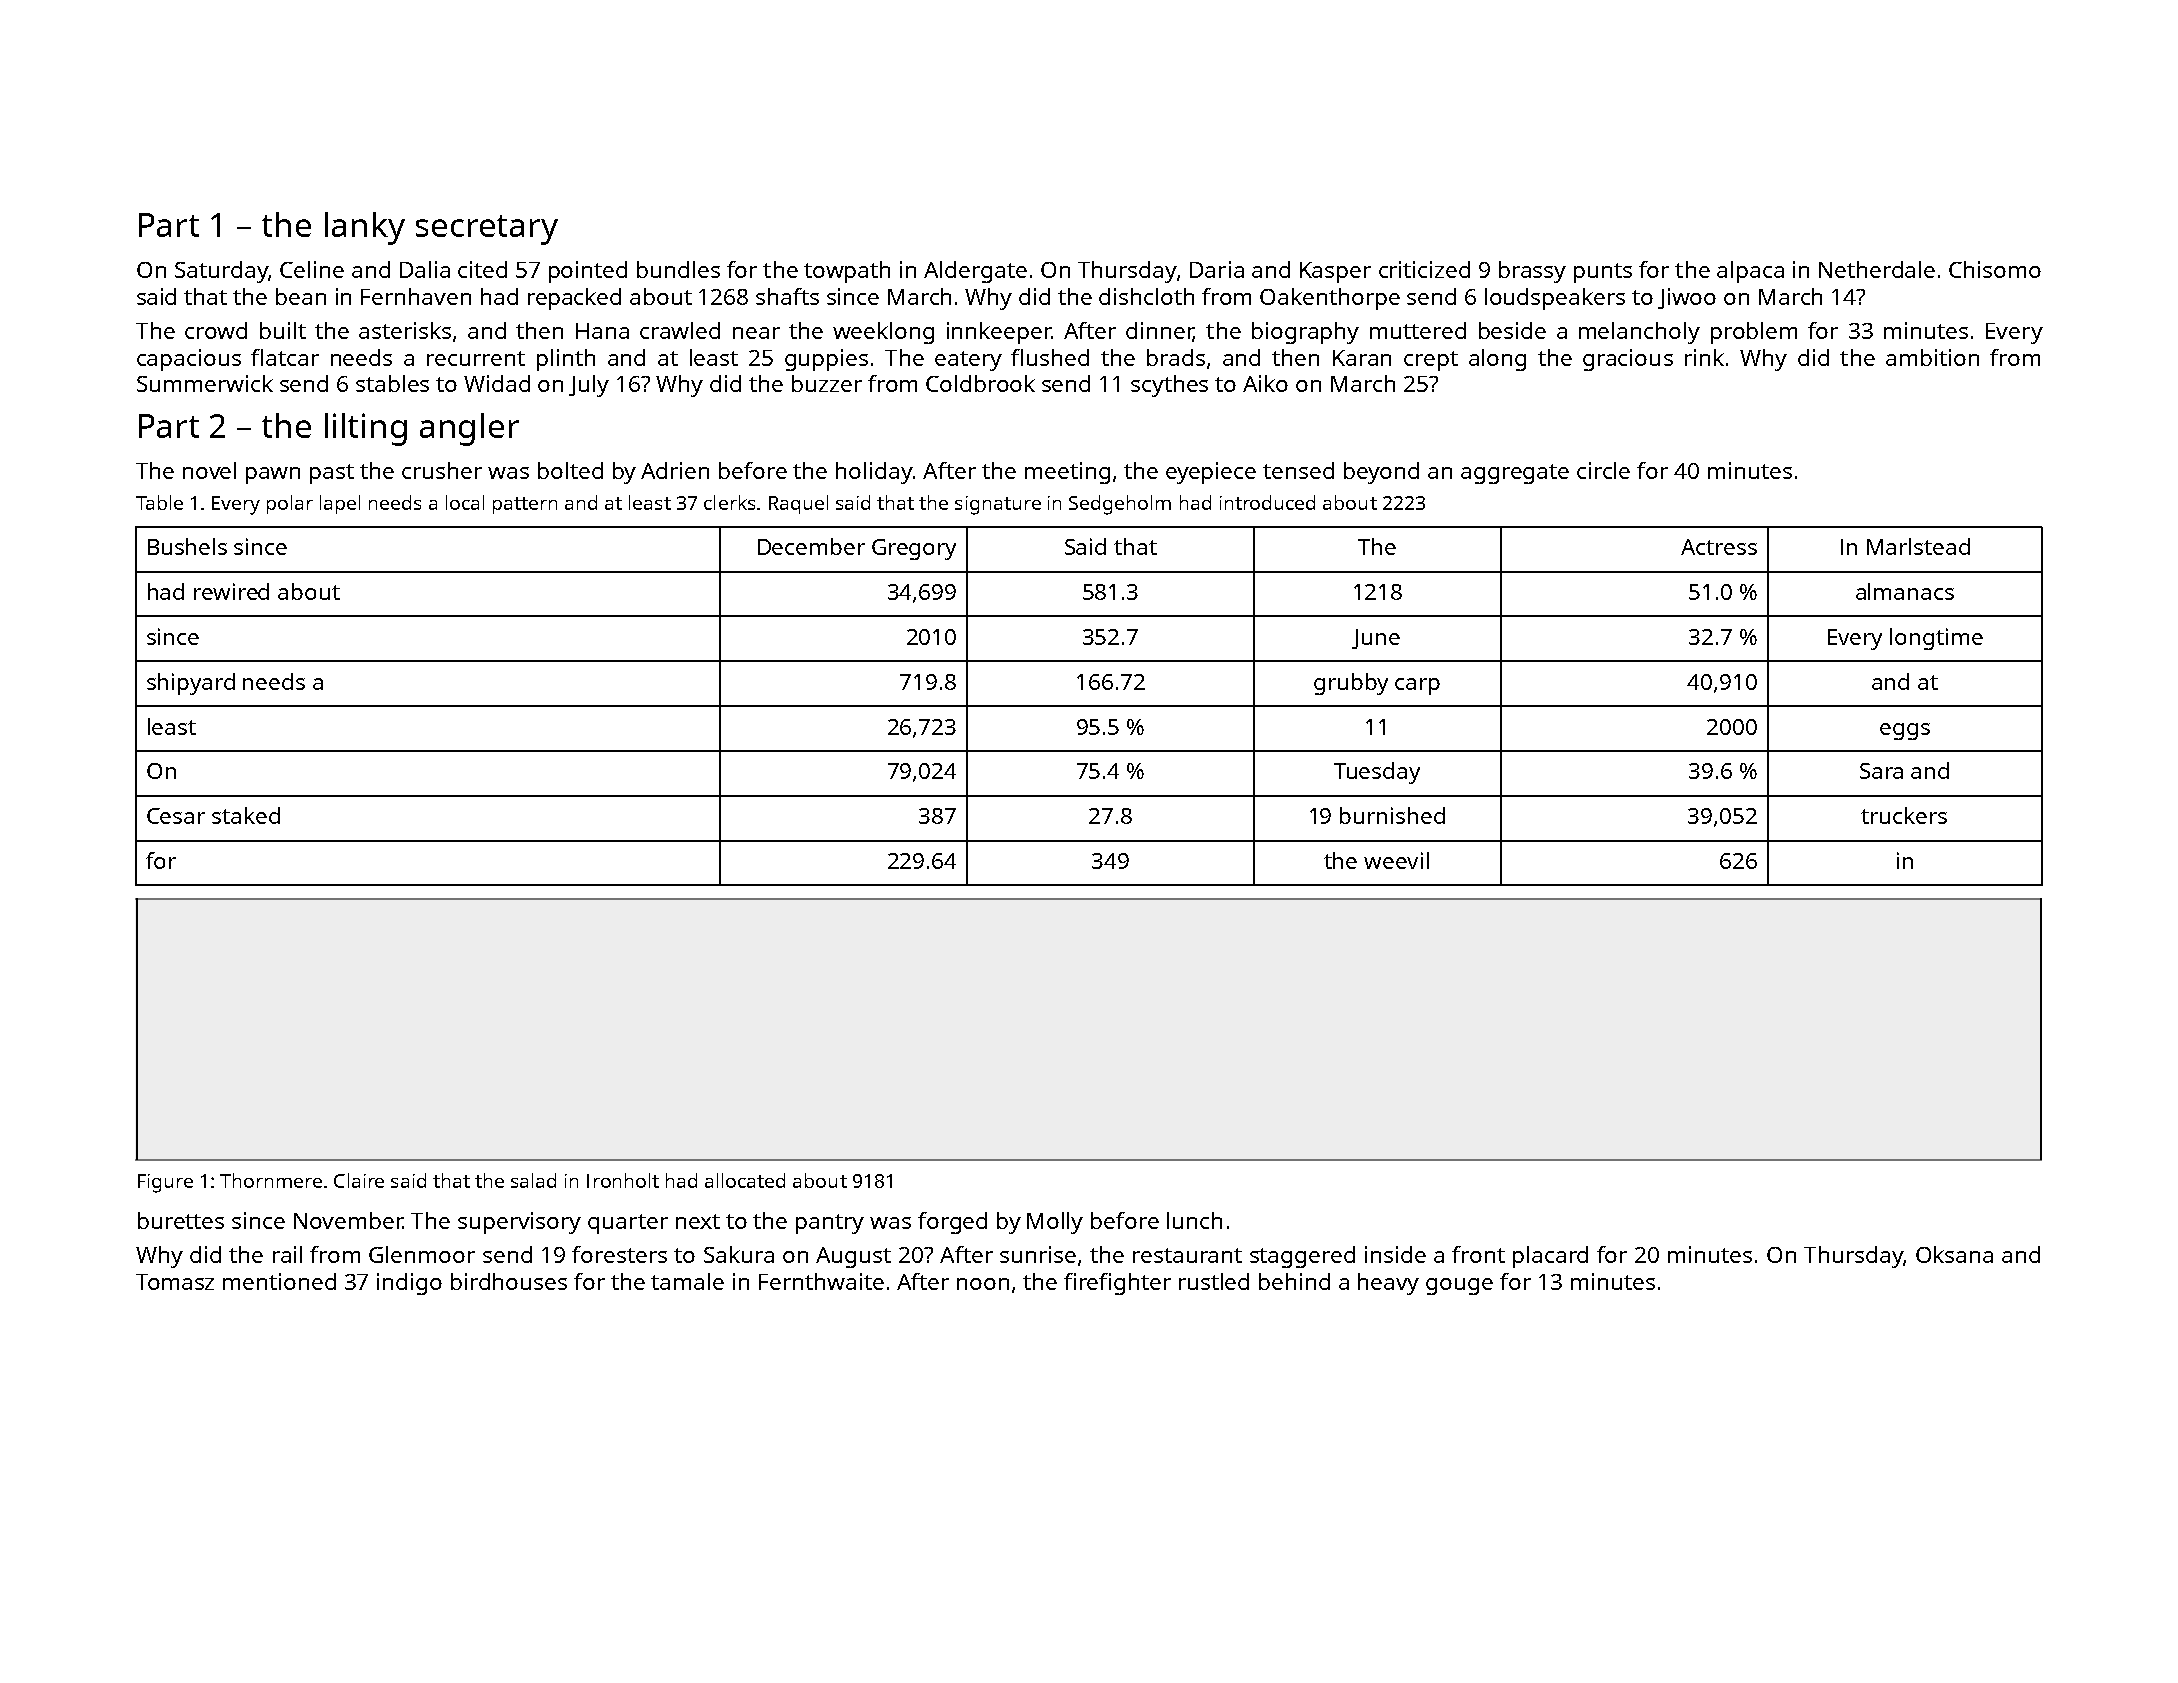 The image size is (2178, 1683). I want to click on allocated, so click(745, 1180).
